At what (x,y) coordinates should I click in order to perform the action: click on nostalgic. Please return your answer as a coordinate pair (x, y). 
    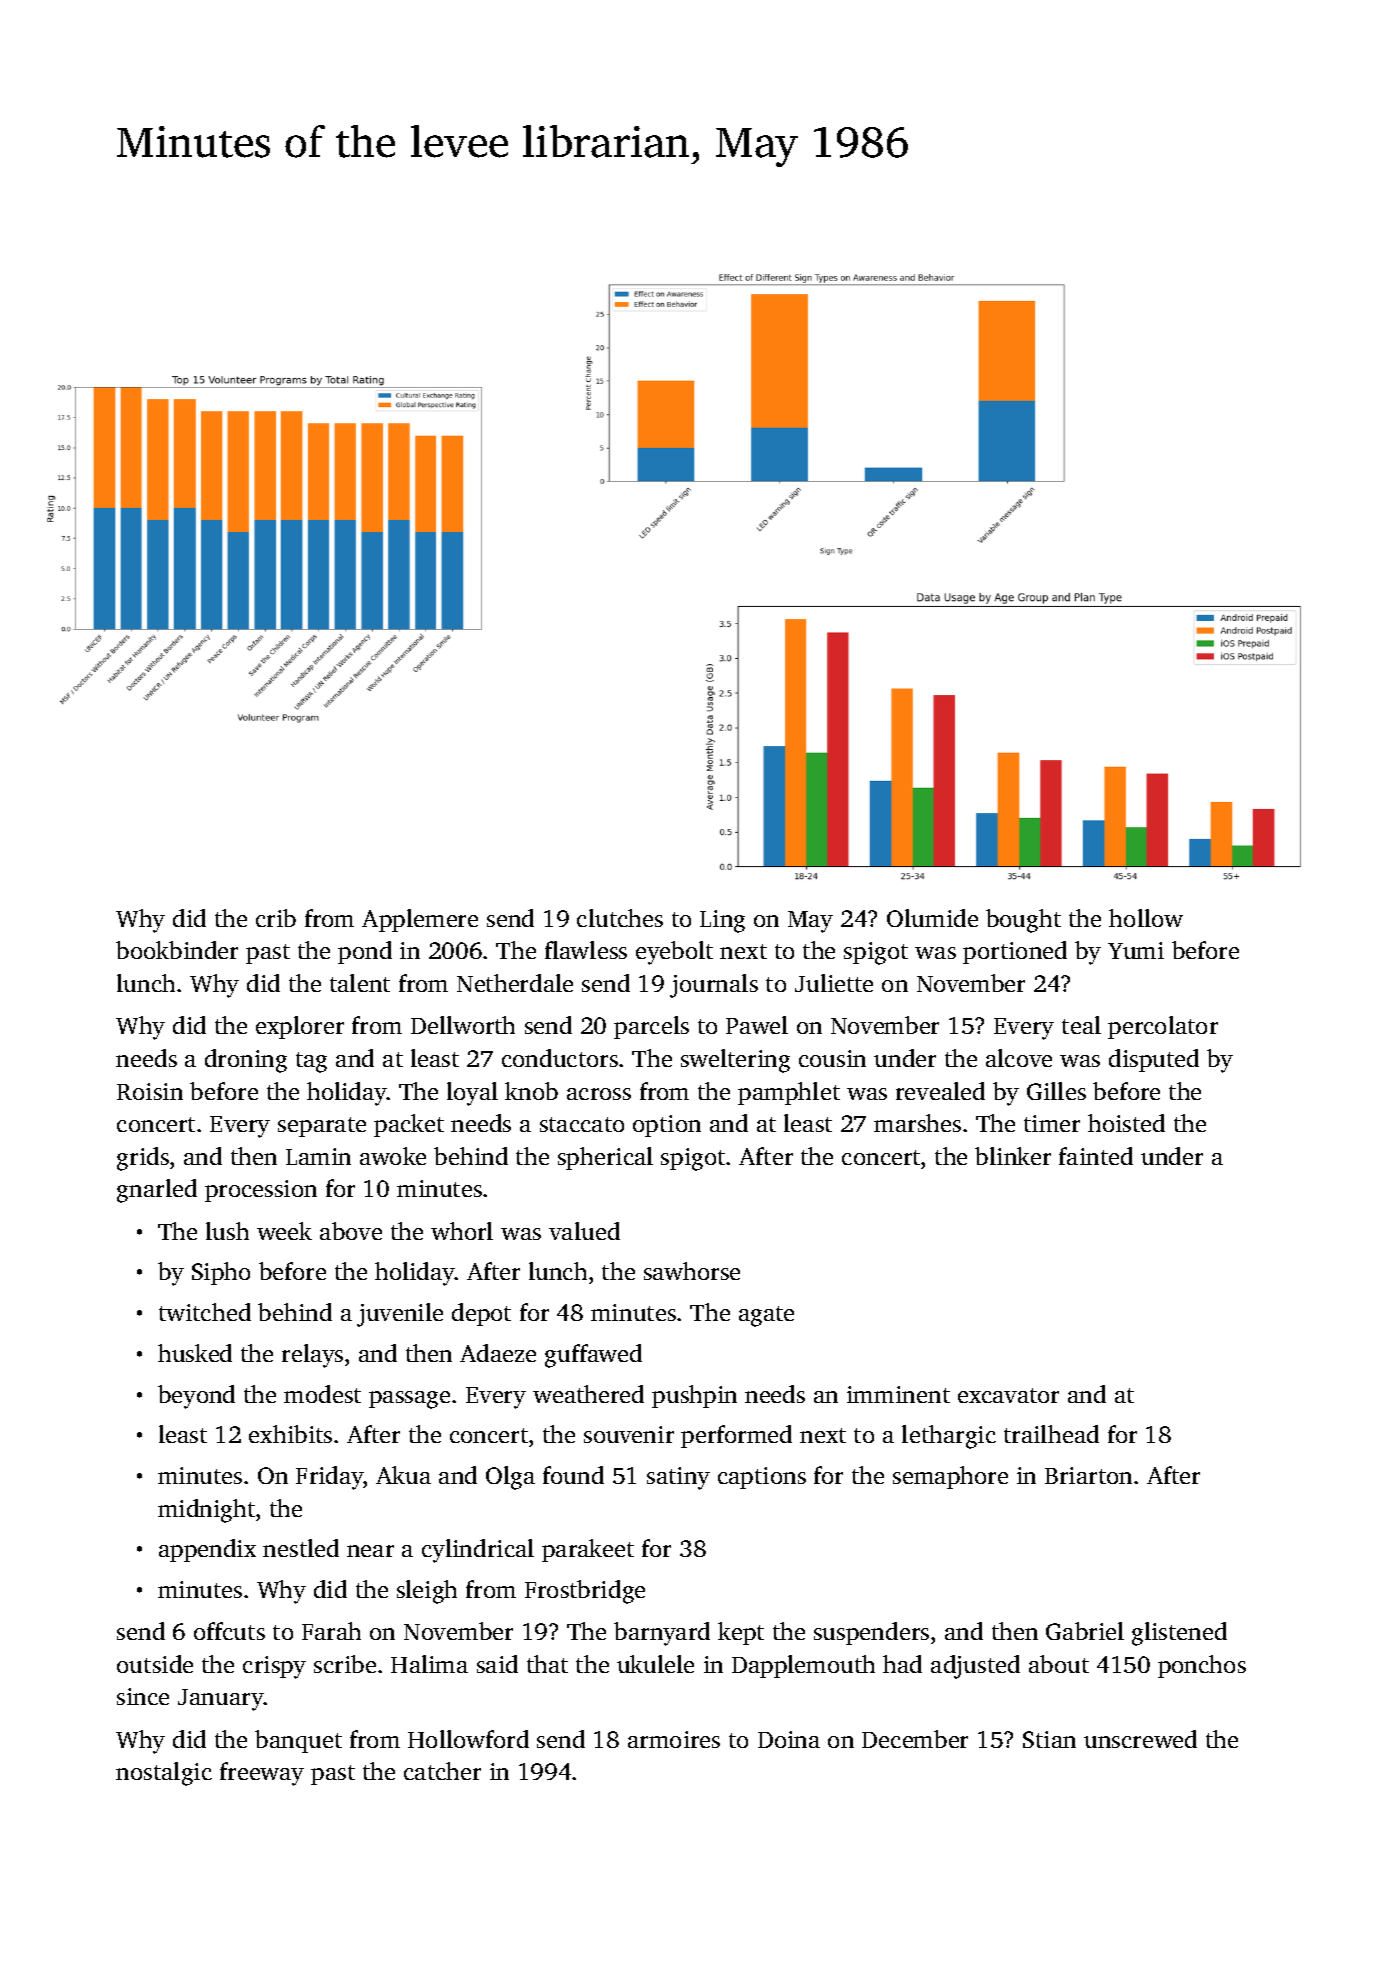
    Looking at the image, I should click on (164, 1774).
